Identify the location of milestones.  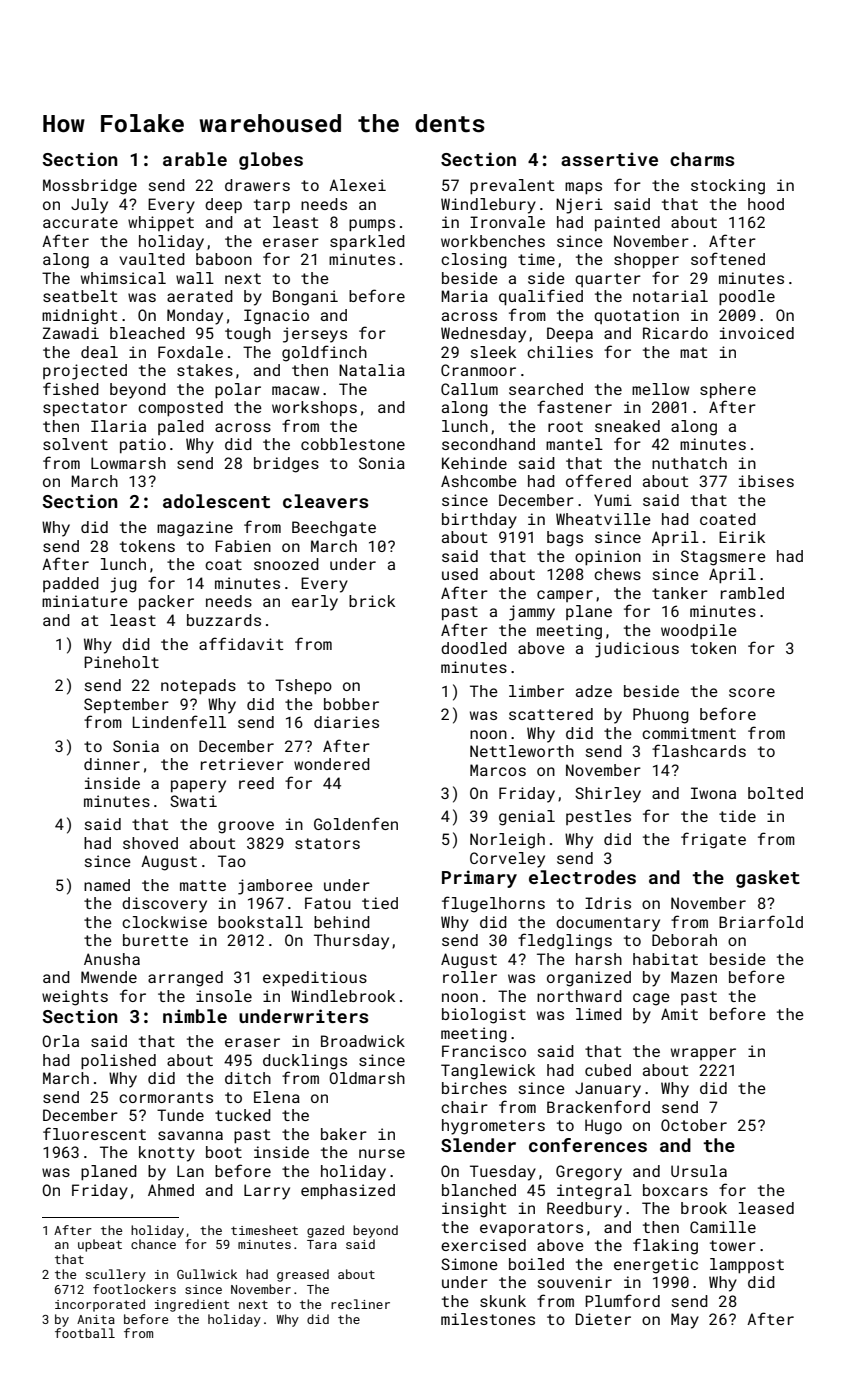
(488, 1319).
